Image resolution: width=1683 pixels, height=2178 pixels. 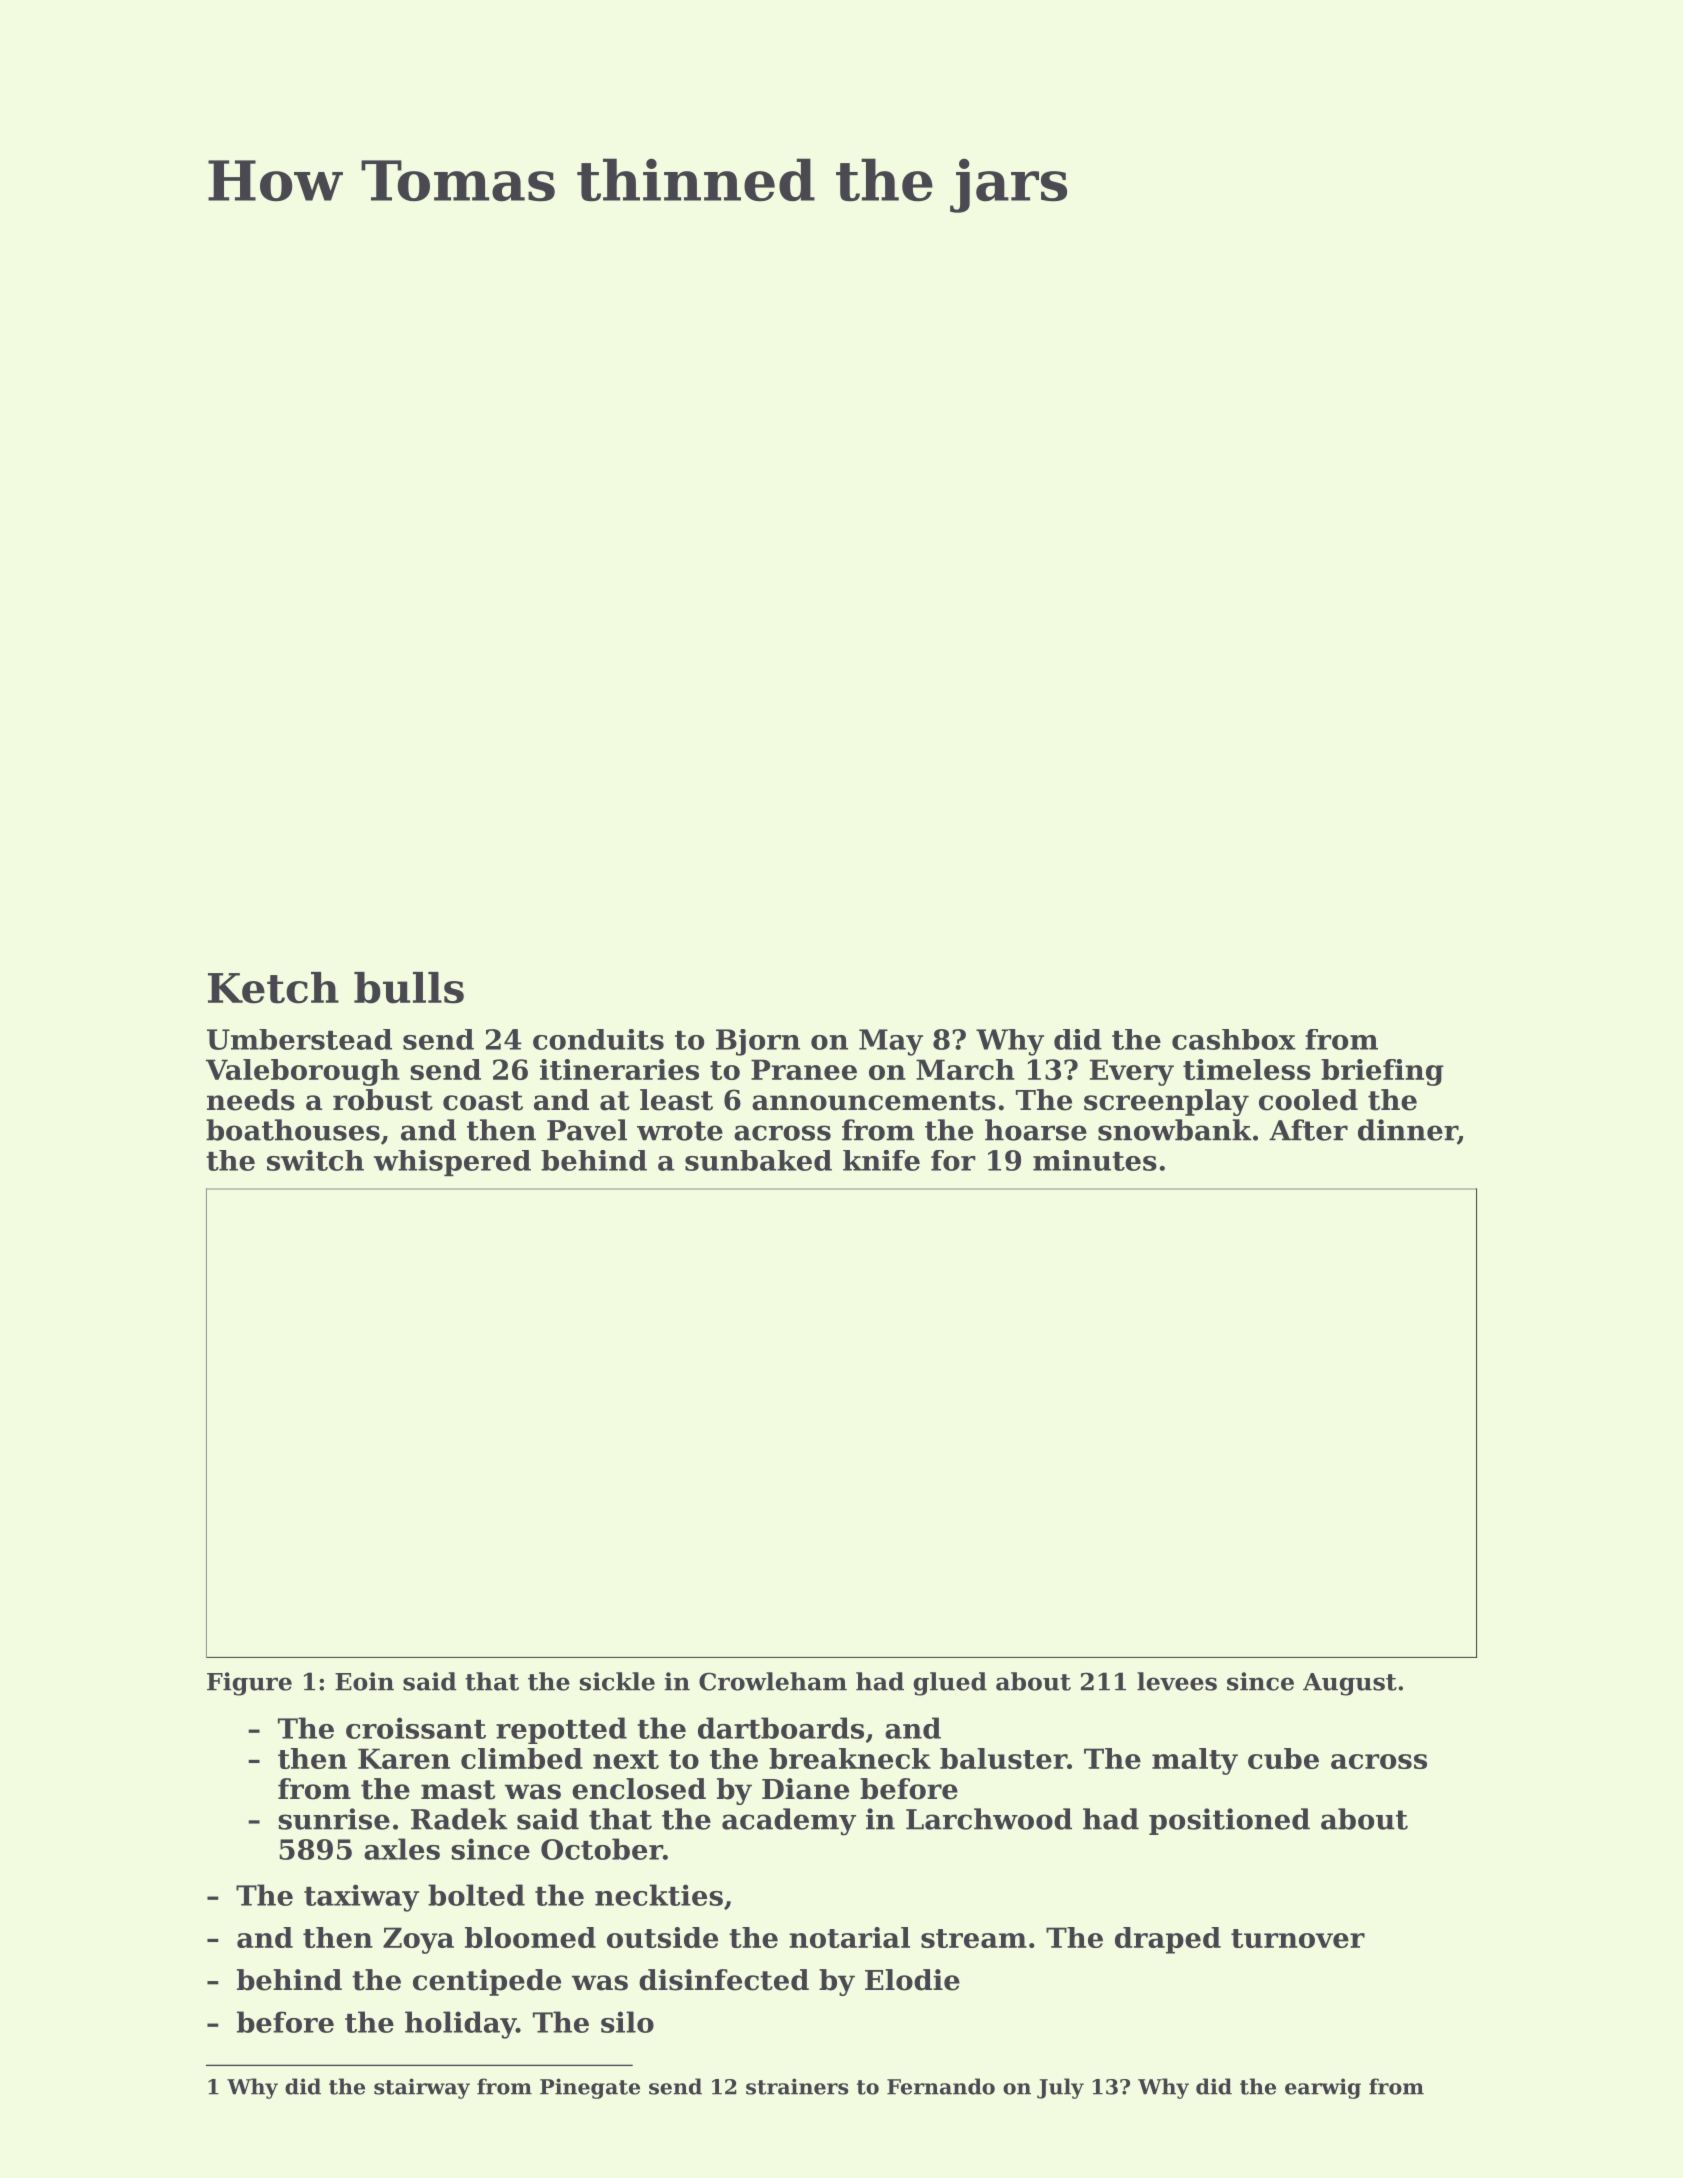 What do you see at coordinates (273, 988) in the screenshot?
I see `Ketch` at bounding box center [273, 988].
